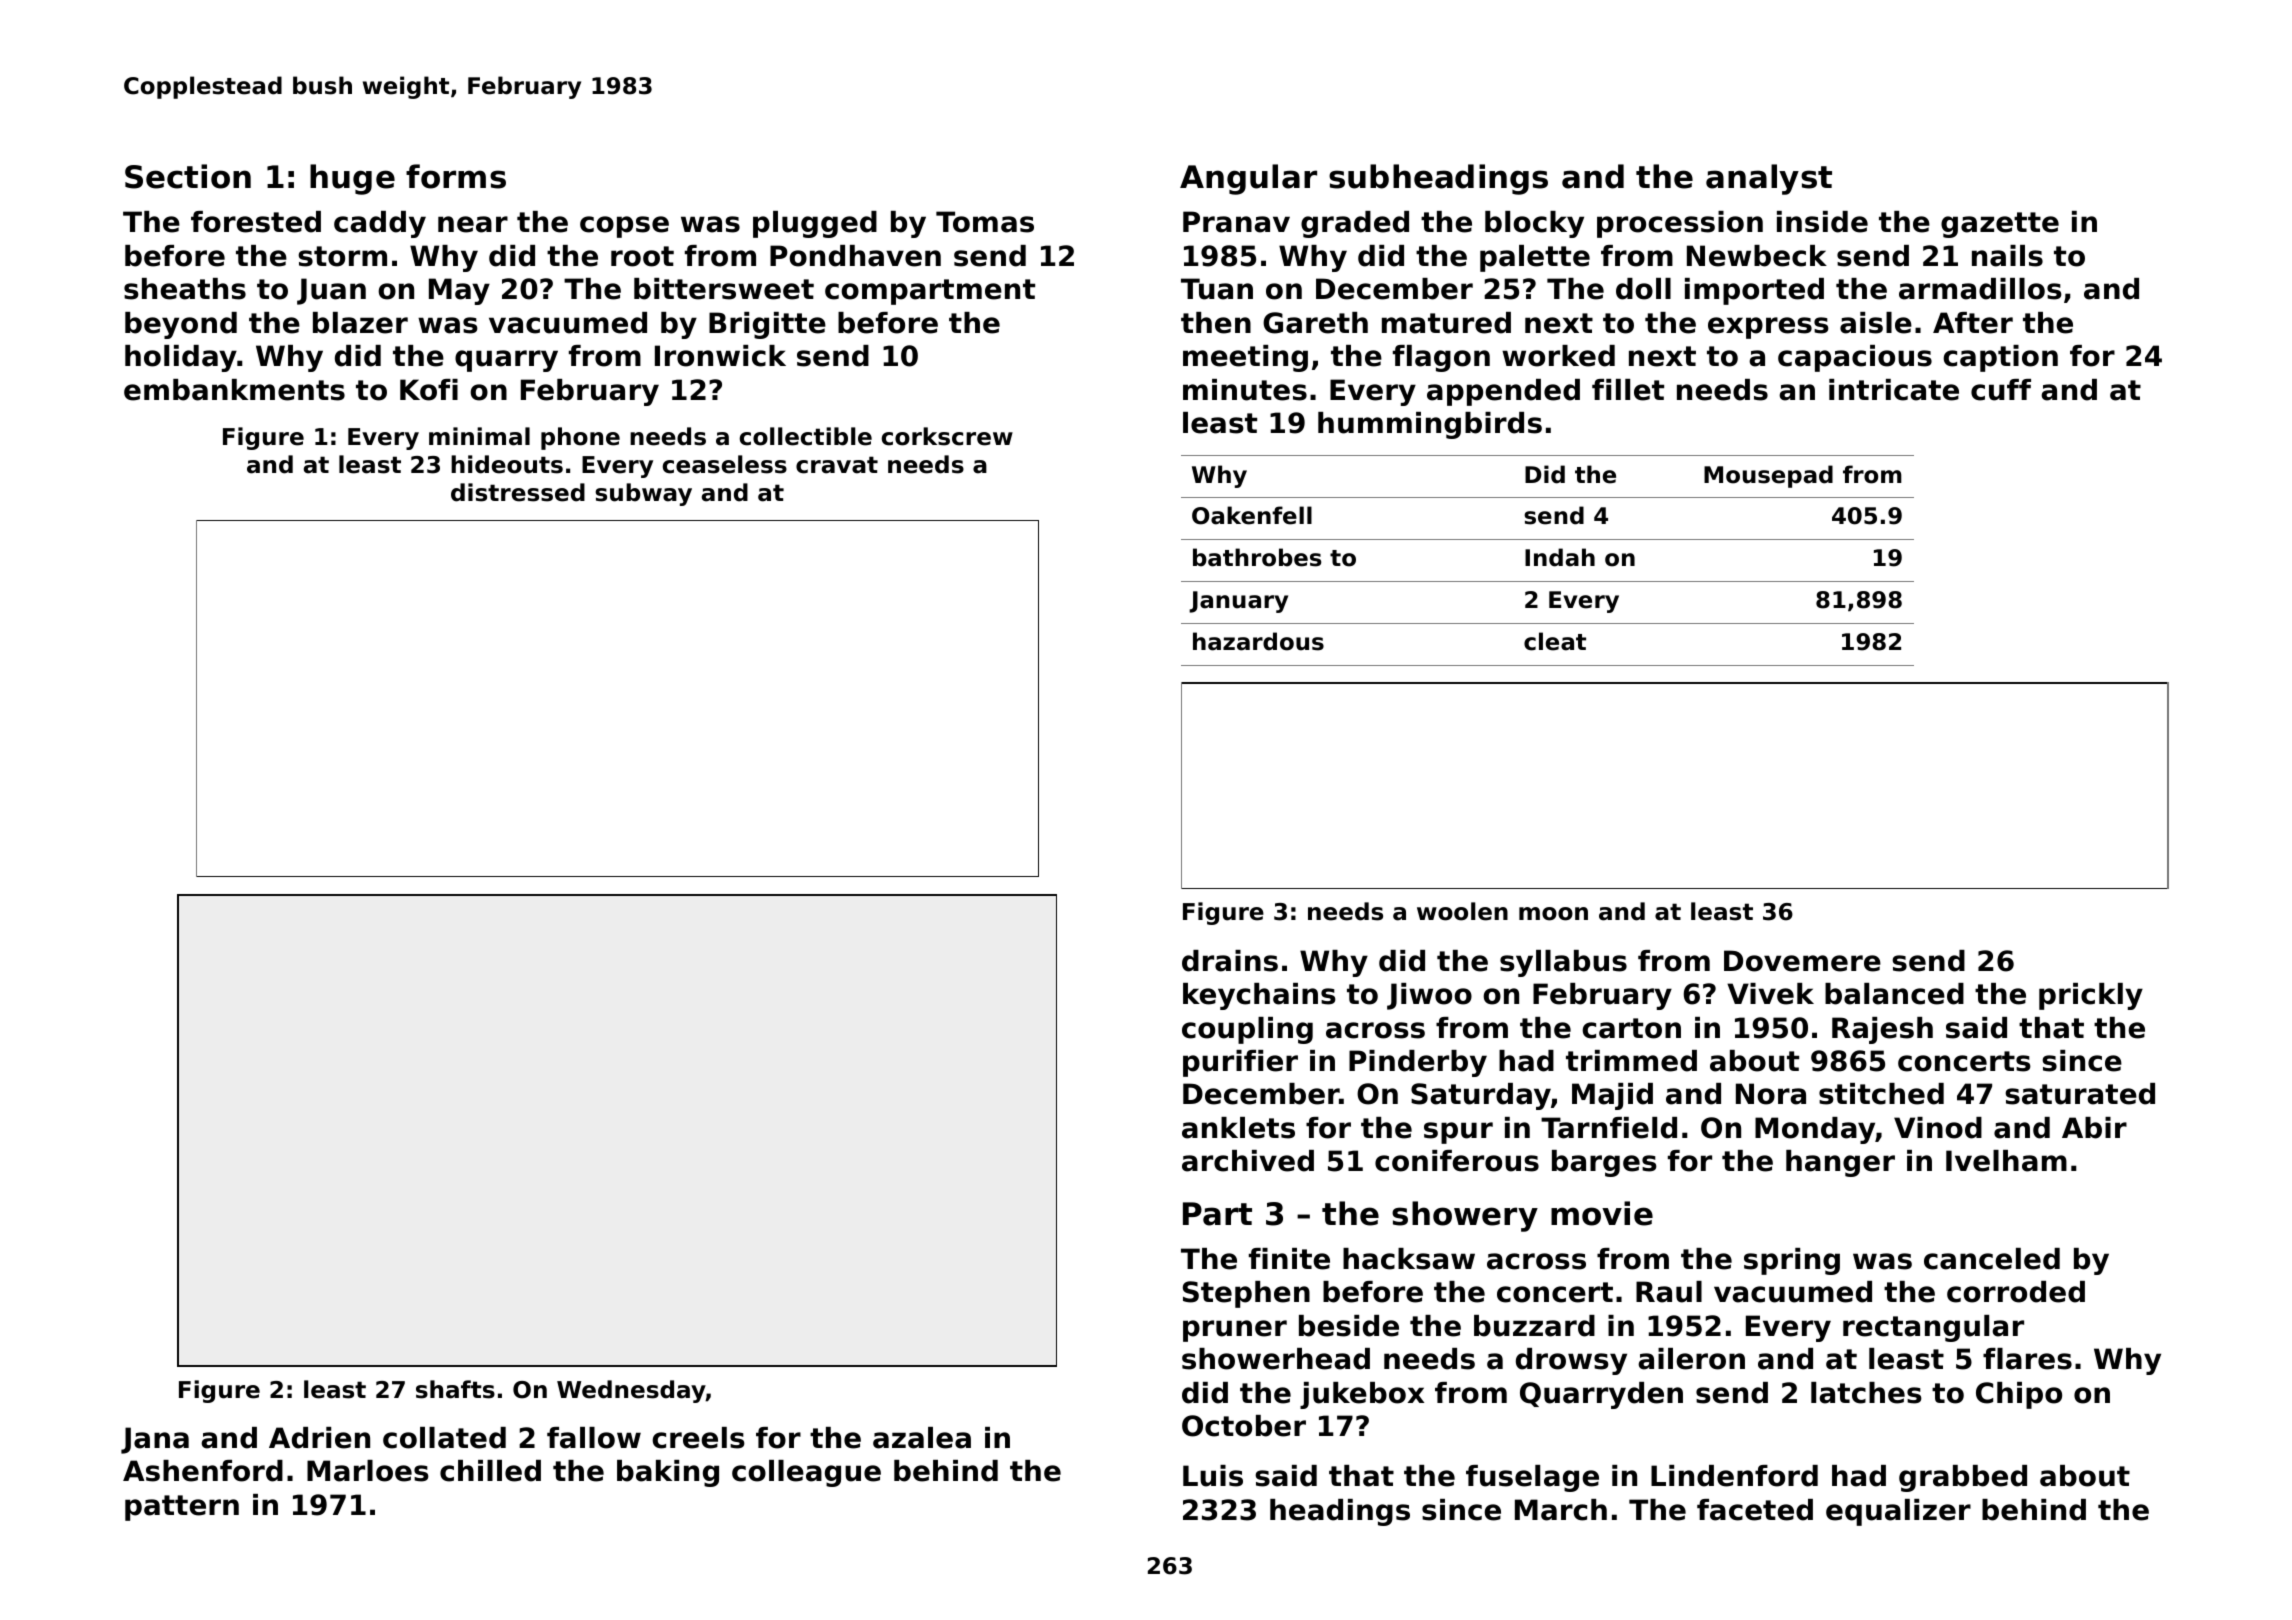 Image resolution: width=2292 pixels, height=1620 pixels. I want to click on equalizer, so click(1898, 1512).
